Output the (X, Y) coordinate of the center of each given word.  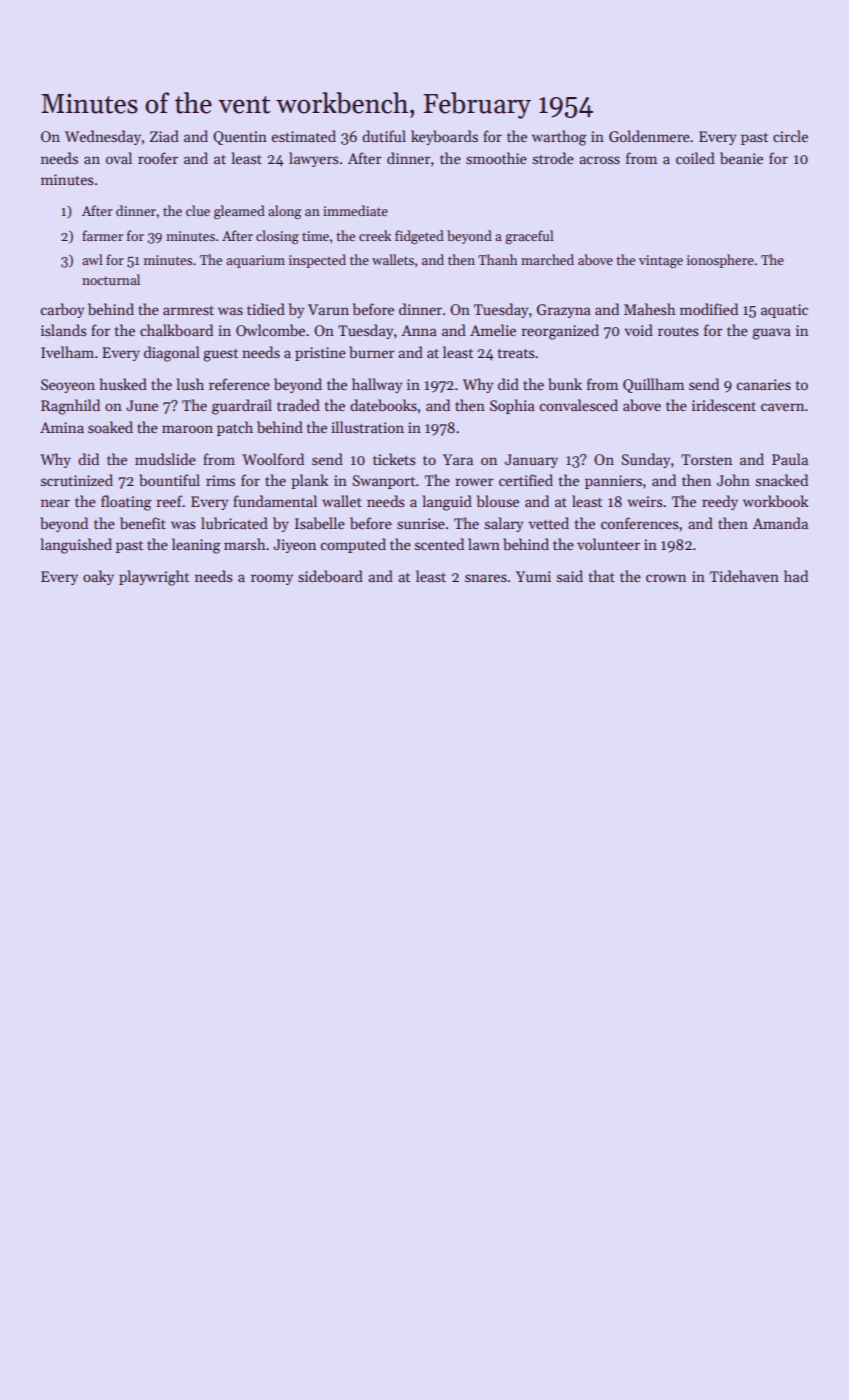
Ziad (164, 136)
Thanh (497, 259)
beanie (741, 158)
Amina (62, 427)
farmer (102, 235)
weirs (644, 501)
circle (790, 136)
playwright (154, 578)
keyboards (444, 137)
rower (474, 482)
